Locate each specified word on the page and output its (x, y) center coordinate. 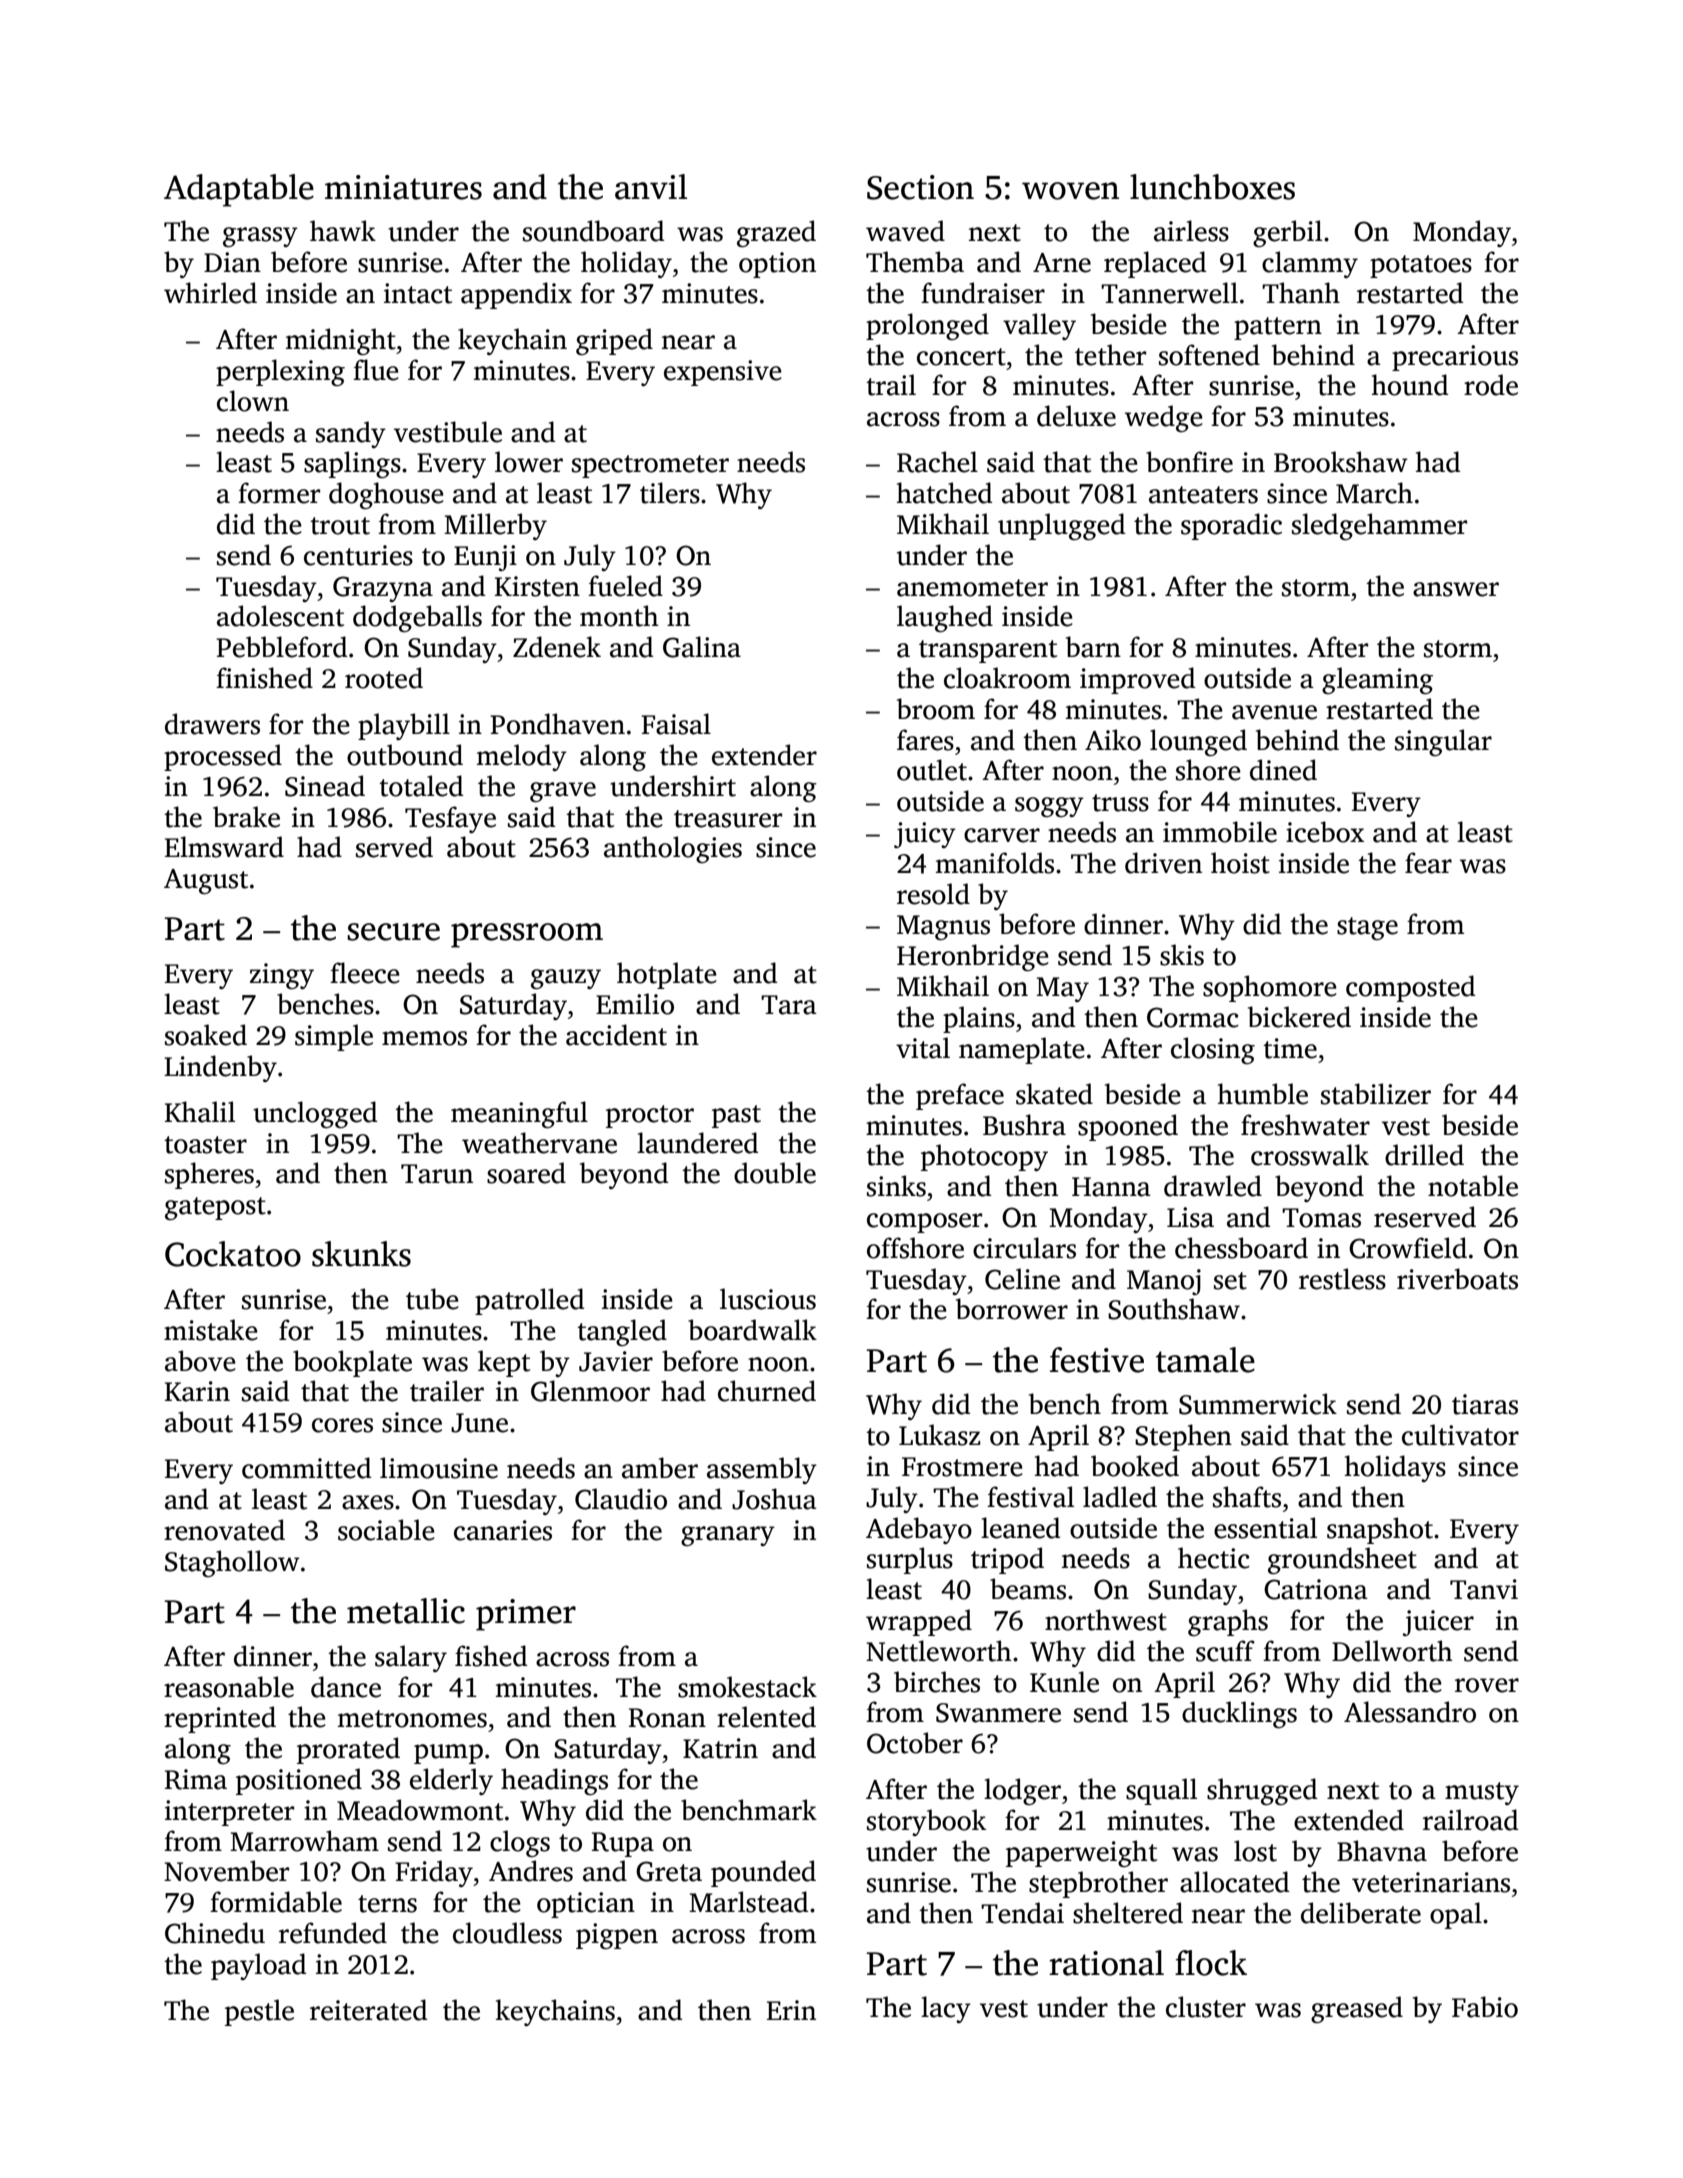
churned (767, 1391)
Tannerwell (1169, 293)
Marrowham (304, 1841)
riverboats (1457, 1279)
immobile (1220, 832)
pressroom (527, 935)
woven (1070, 191)
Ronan (667, 1718)
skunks (361, 1254)
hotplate (667, 975)
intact (418, 293)
